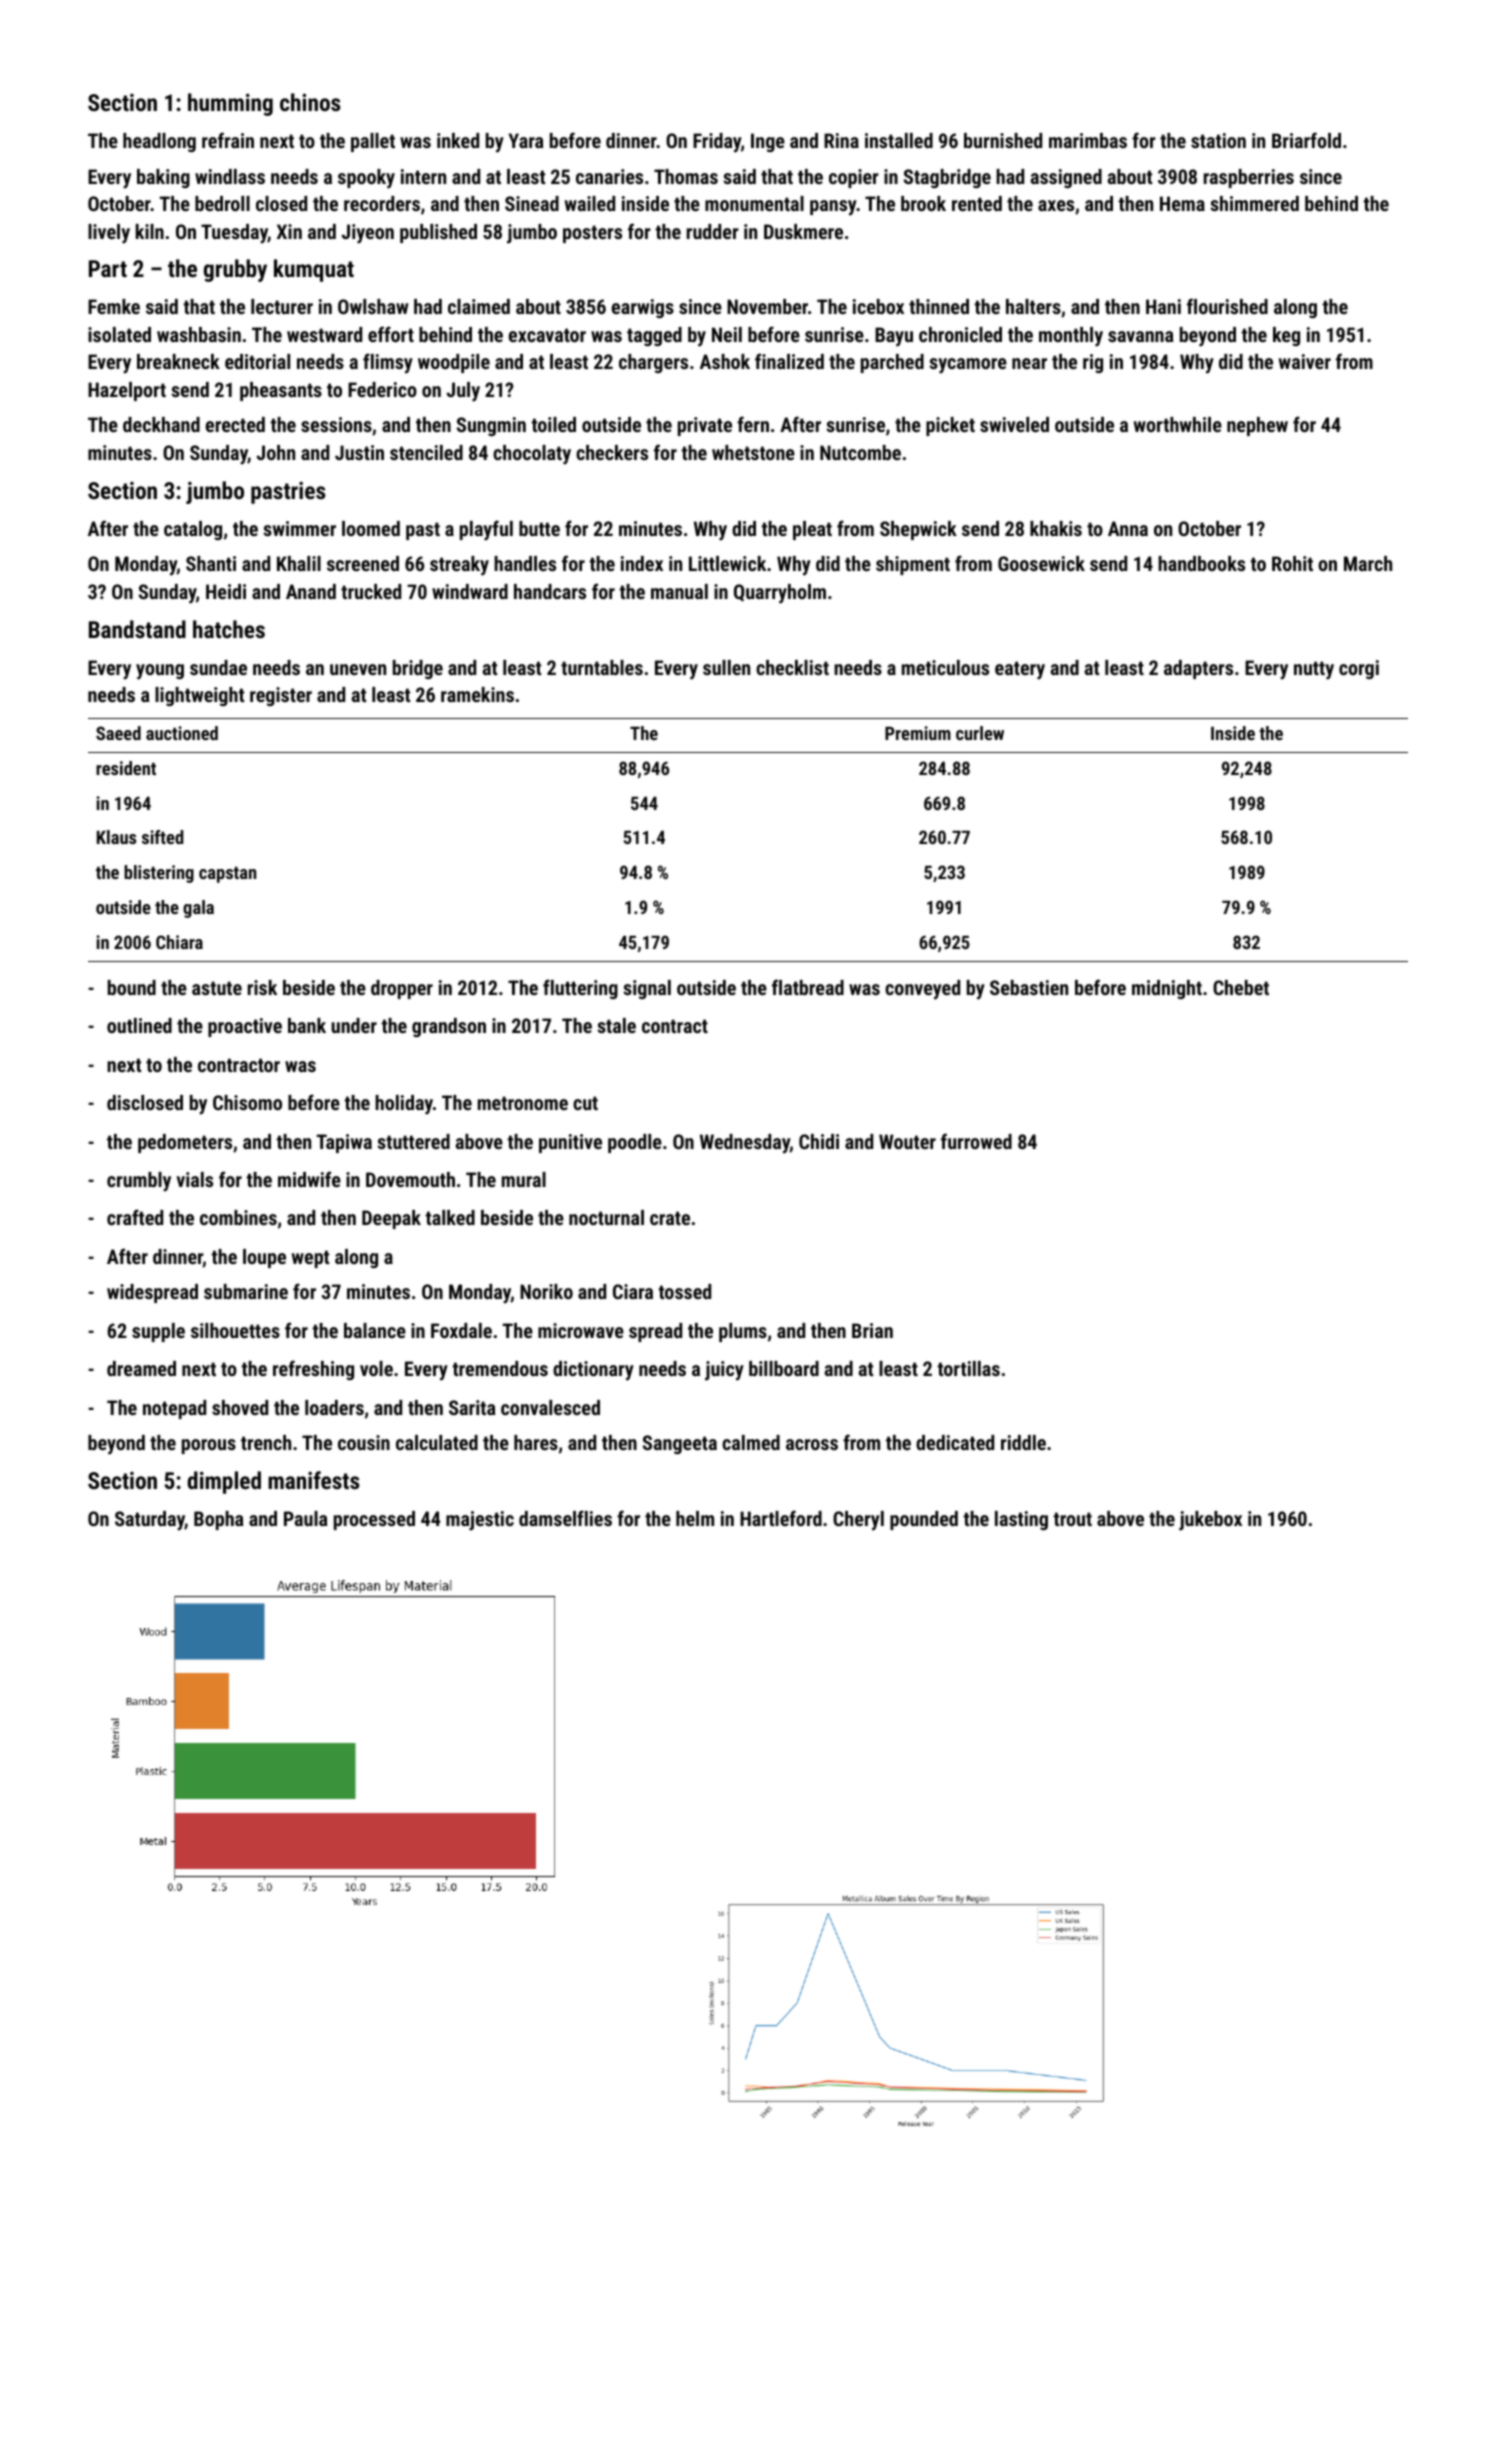 The image size is (1496, 2464). Describe the element at coordinates (230, 176) in the screenshot. I see `windlass` at that location.
